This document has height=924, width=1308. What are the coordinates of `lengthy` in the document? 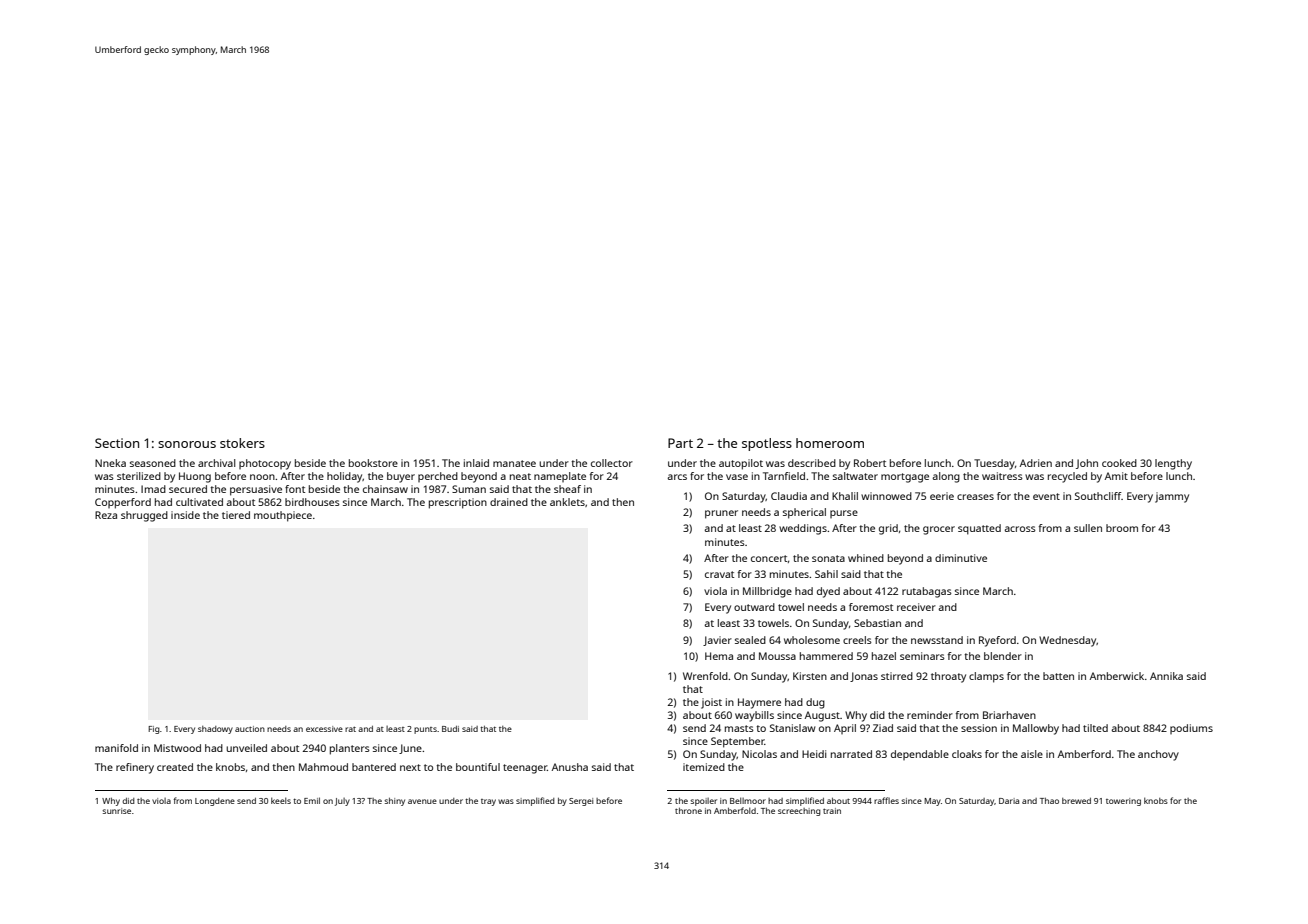 It's located at (1173, 464).
